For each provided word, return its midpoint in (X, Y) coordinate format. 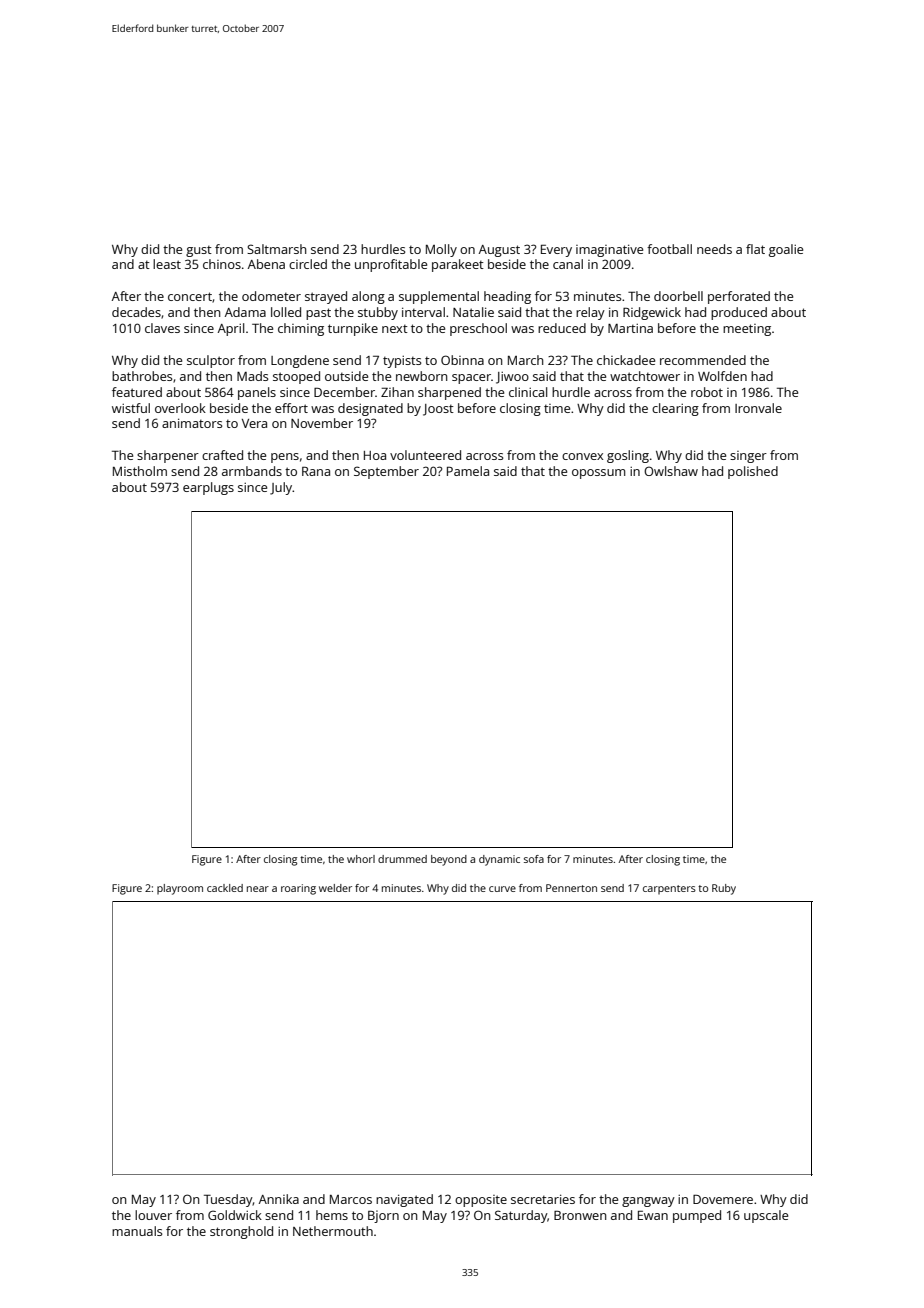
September (386, 472)
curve (502, 889)
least (167, 264)
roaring (298, 889)
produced (739, 313)
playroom (180, 889)
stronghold (241, 1232)
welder (335, 888)
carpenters (669, 890)
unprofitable (391, 265)
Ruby (724, 889)
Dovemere (723, 1199)
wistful (131, 408)
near (258, 889)
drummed (402, 859)
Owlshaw (671, 471)
